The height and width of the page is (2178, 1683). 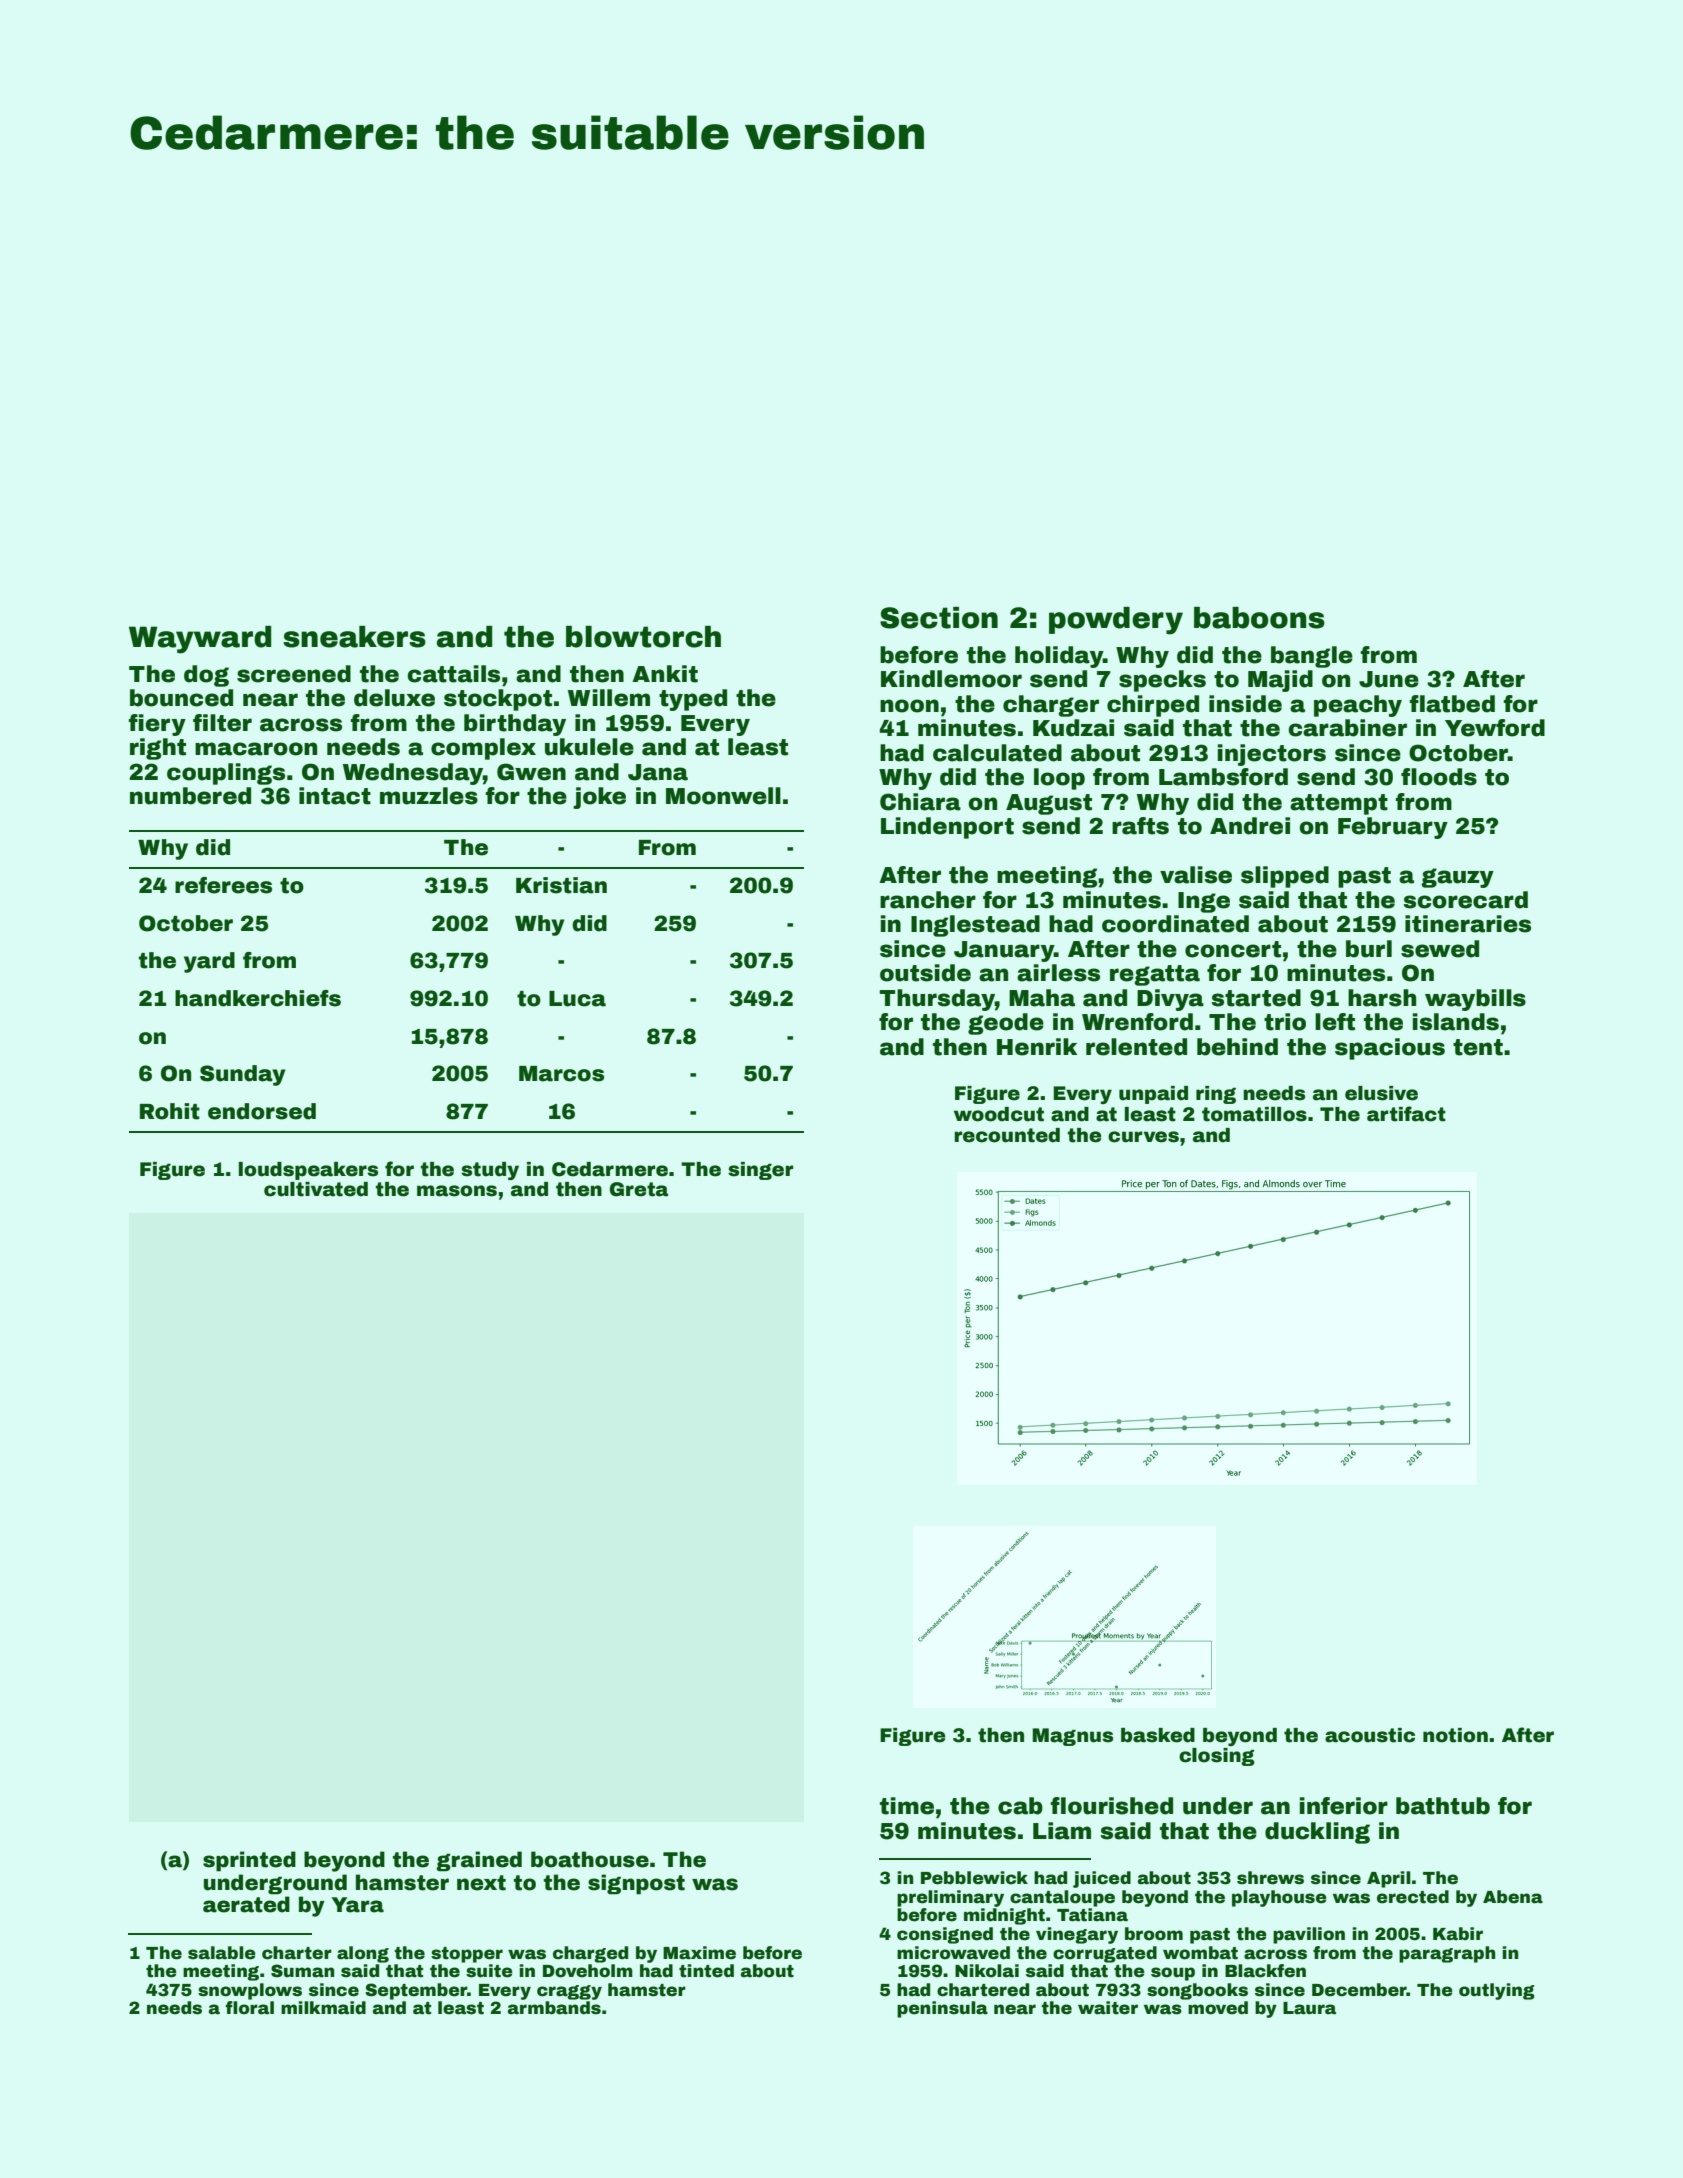 I want to click on Greta, so click(x=639, y=1189).
